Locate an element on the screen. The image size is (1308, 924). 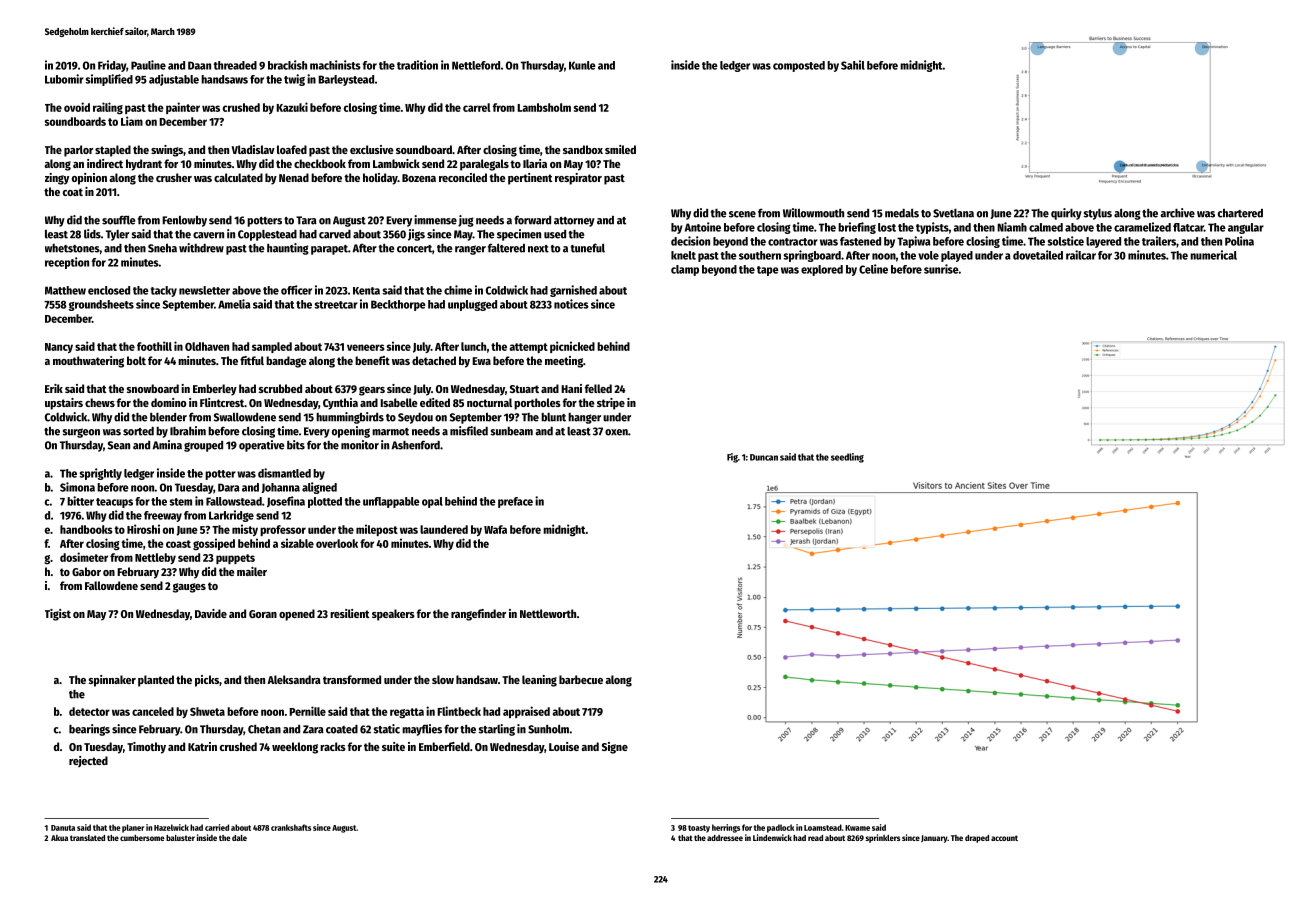
picnicked is located at coordinates (572, 347).
